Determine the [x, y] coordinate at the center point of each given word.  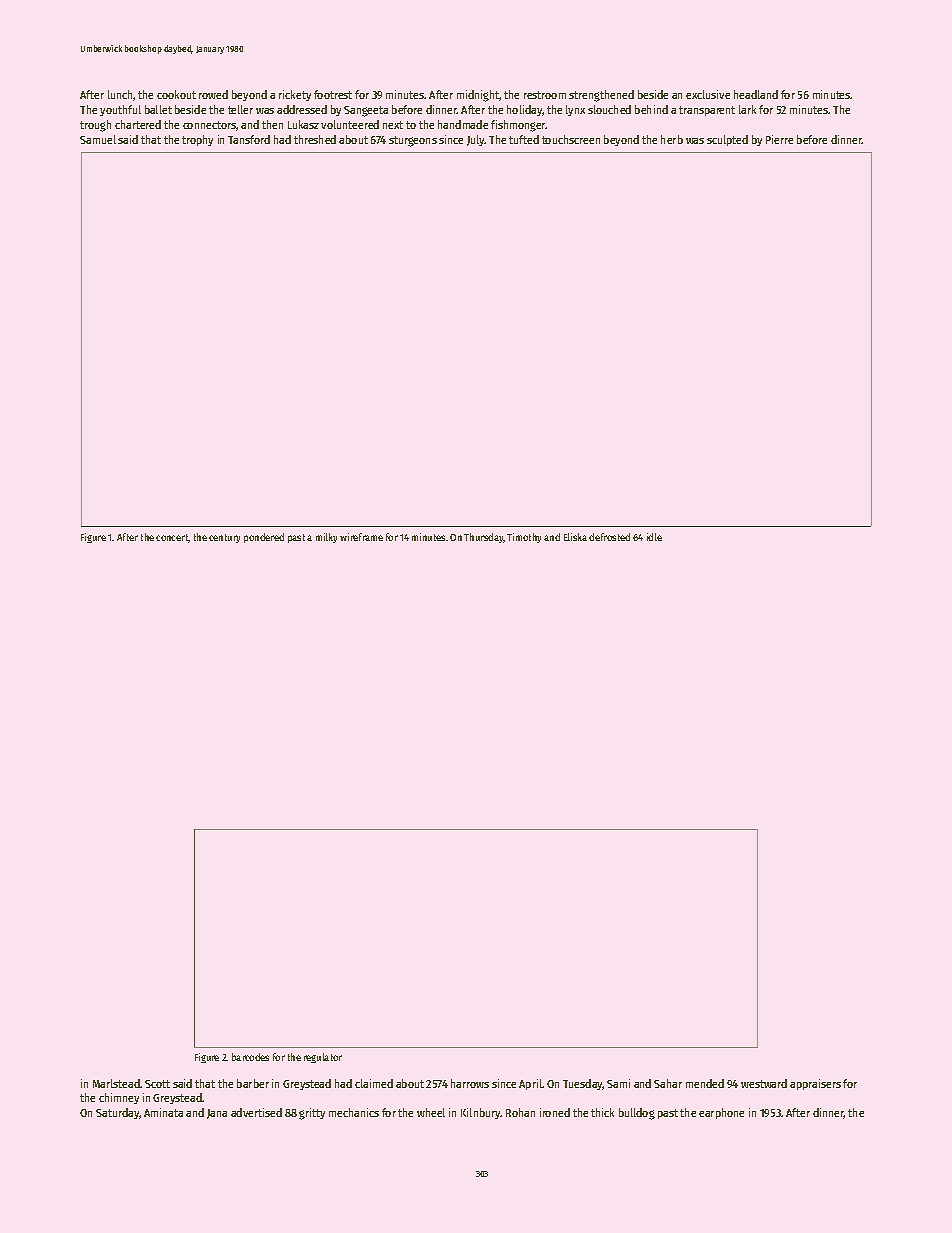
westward [764, 1083]
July [476, 140]
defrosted [609, 537]
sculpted [727, 140]
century [224, 538]
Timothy [524, 538]
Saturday [118, 1113]
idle [654, 537]
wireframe [361, 537]
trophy [197, 140]
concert [172, 538]
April [531, 1084]
